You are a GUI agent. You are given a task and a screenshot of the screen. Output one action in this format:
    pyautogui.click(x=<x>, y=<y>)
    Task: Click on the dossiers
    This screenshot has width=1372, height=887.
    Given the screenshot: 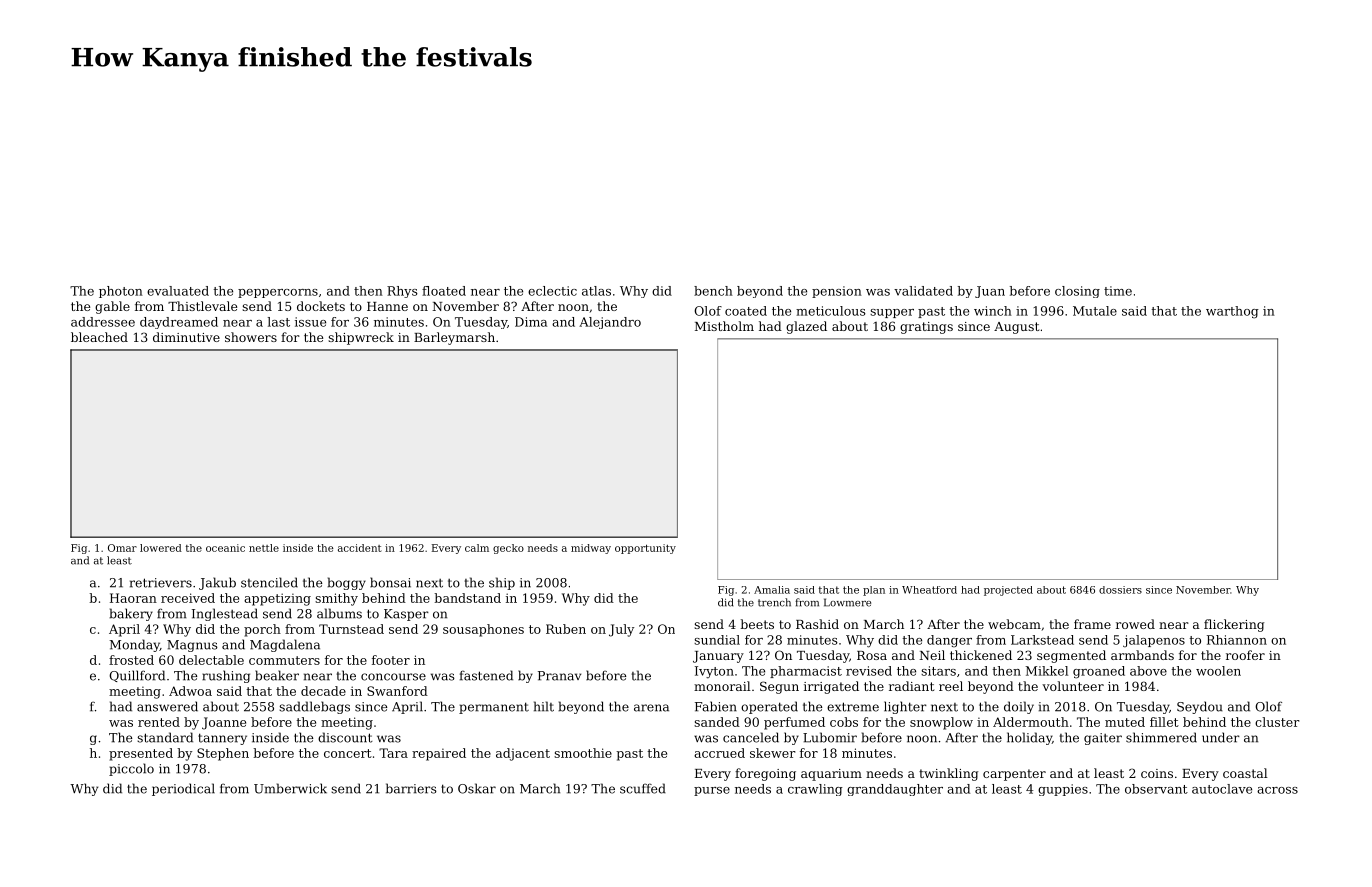 What is the action you would take?
    pyautogui.click(x=1120, y=590)
